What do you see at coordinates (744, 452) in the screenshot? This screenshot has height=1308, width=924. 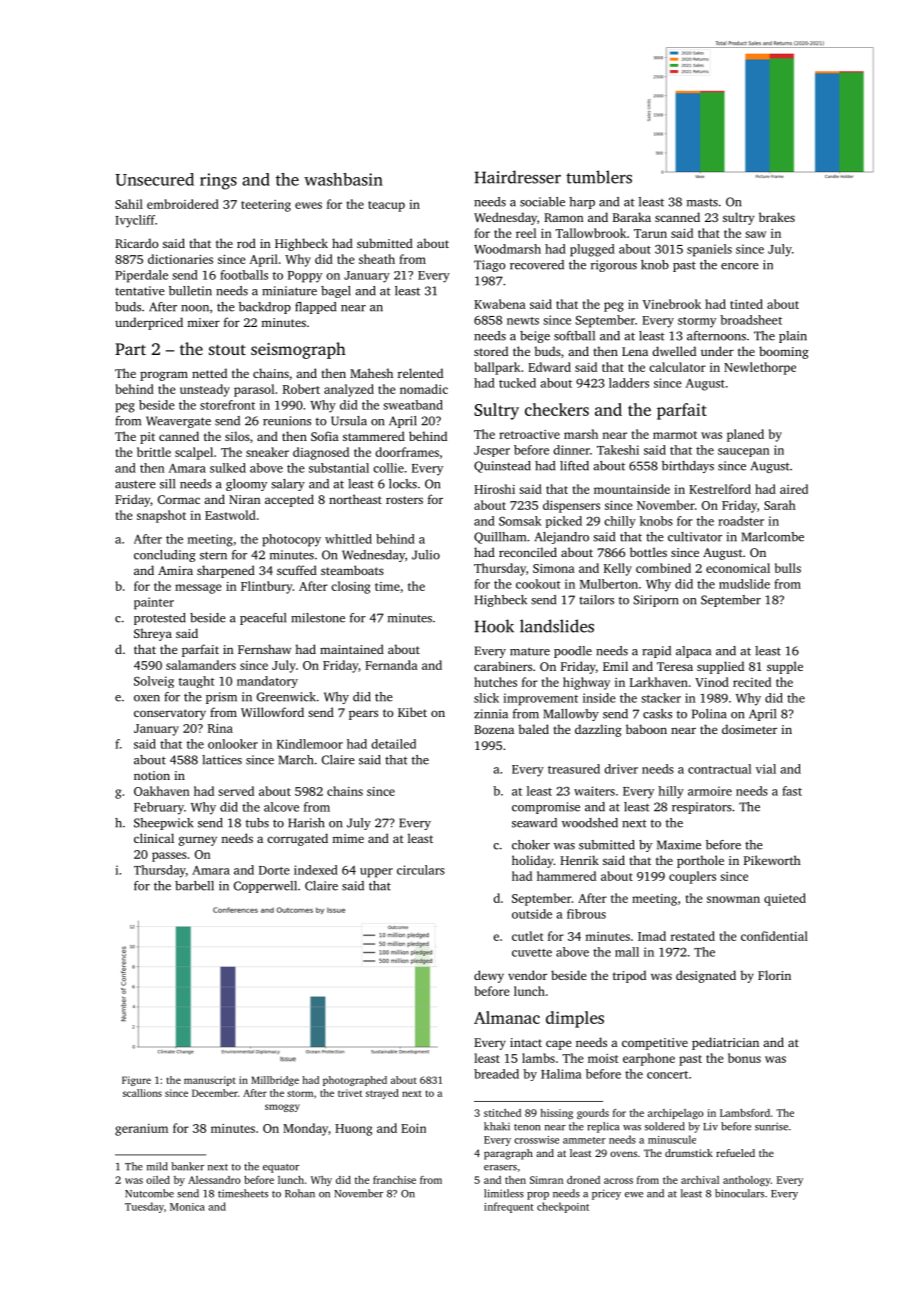 I see `saucepan` at bounding box center [744, 452].
